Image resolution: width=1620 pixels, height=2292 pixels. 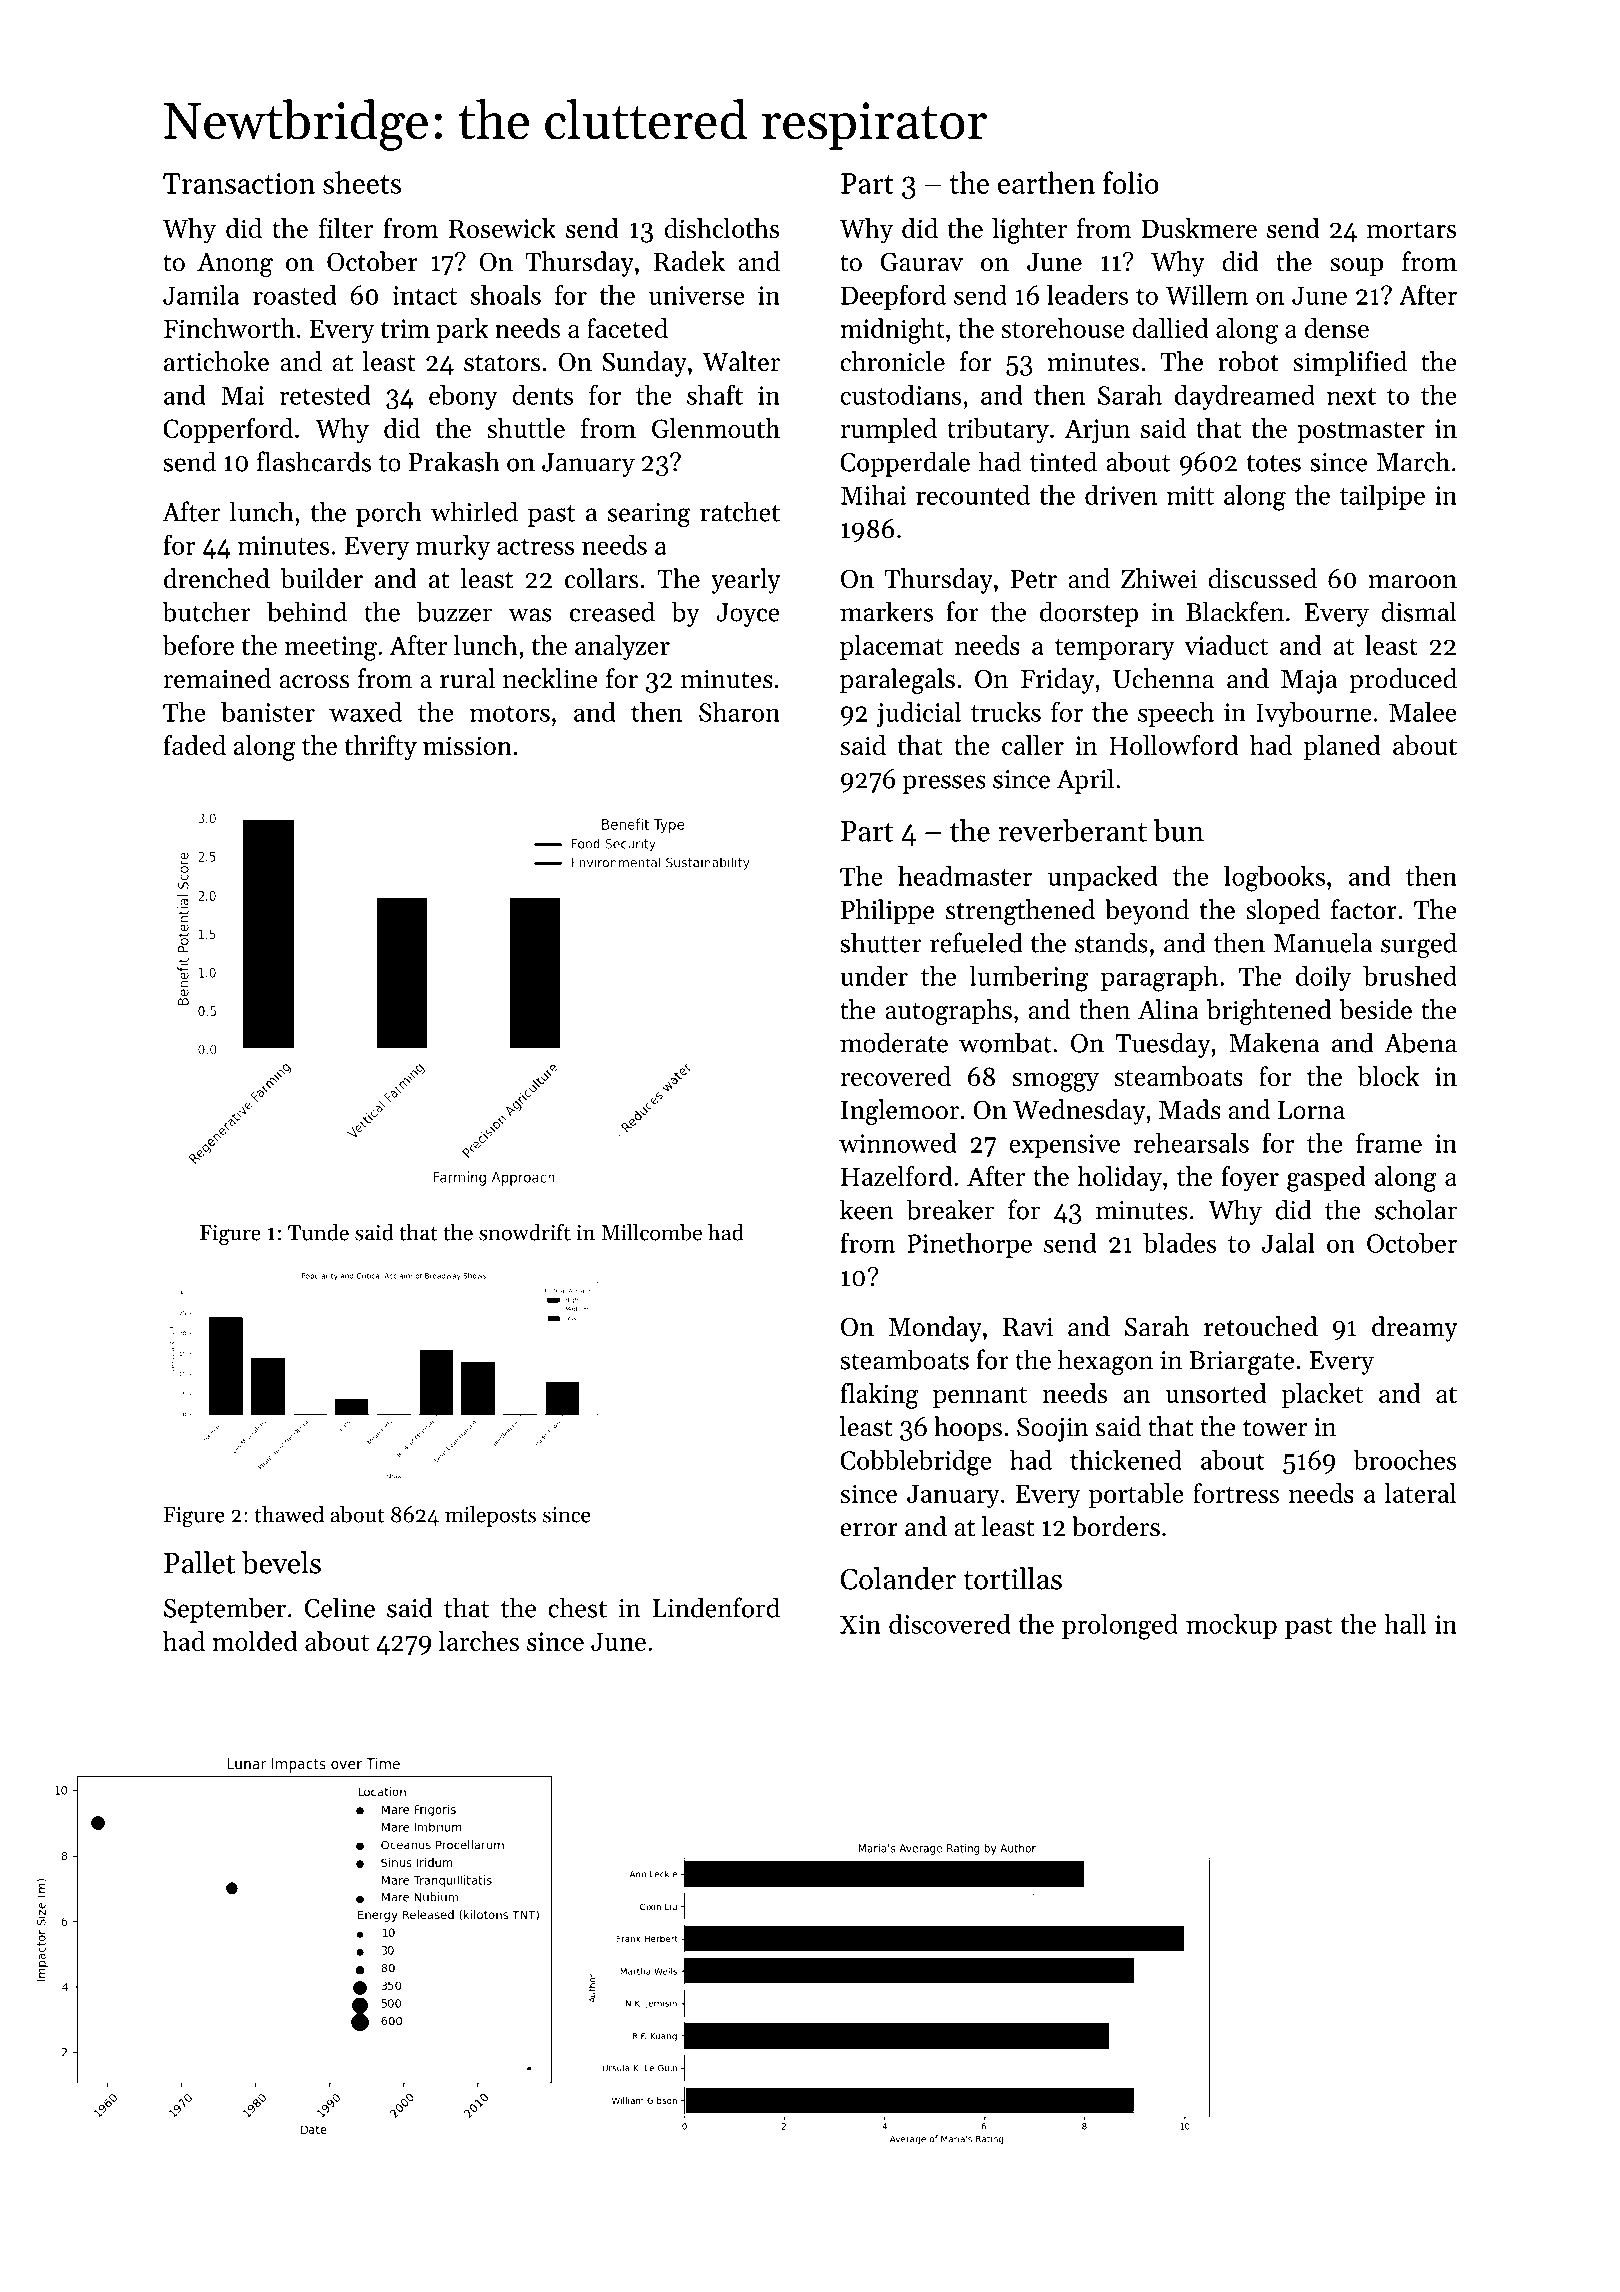 I want to click on Tunde, so click(x=318, y=1232).
